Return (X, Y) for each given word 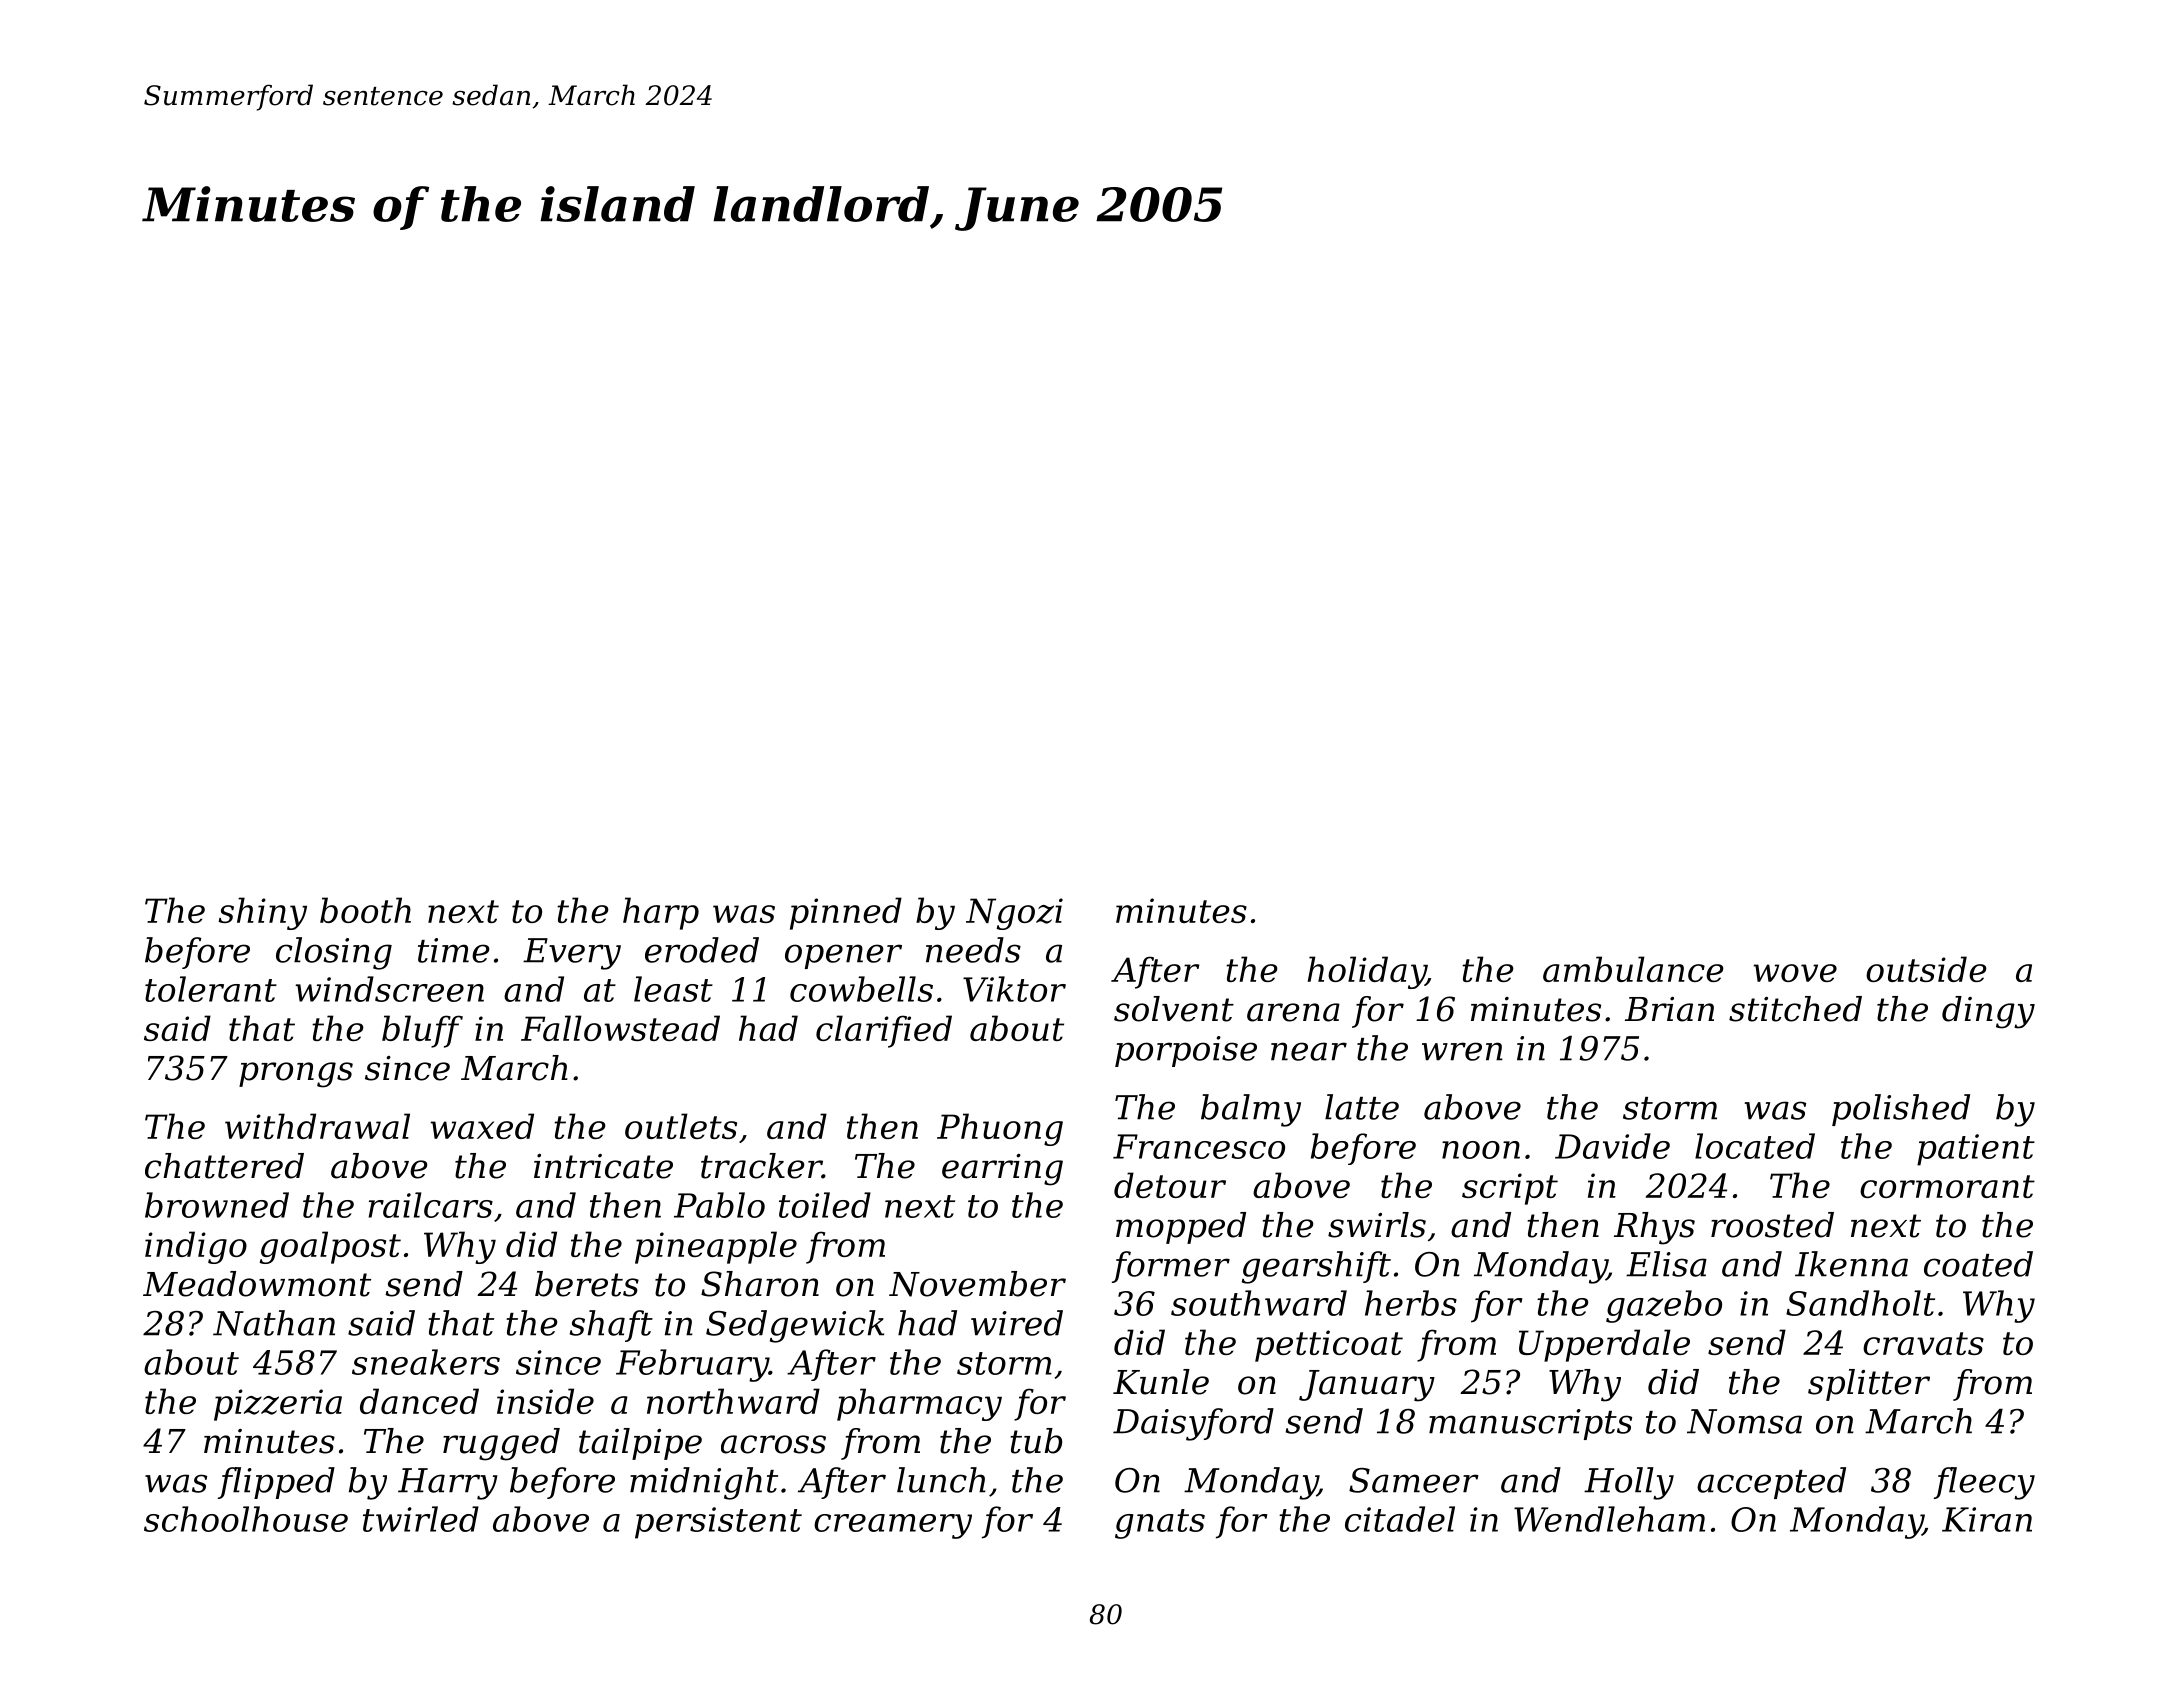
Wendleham (1609, 1519)
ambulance (1633, 969)
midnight (704, 1483)
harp (661, 913)
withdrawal (317, 1126)
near (1309, 1051)
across (773, 1444)
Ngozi (1014, 914)
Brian (1669, 1009)
